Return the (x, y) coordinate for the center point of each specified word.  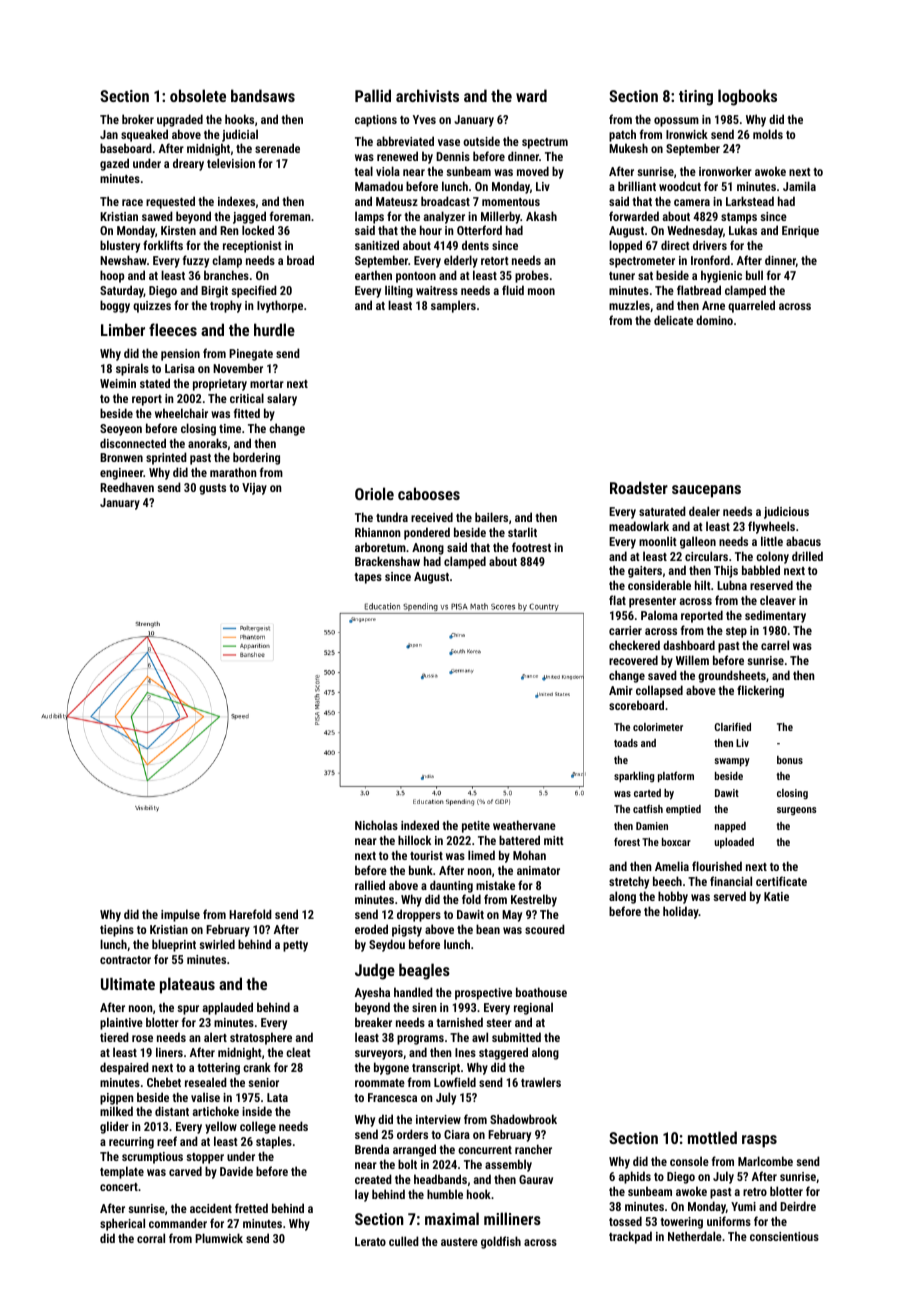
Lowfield (455, 1082)
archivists (427, 95)
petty (295, 946)
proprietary (220, 385)
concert (119, 1187)
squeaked (144, 135)
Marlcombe (765, 1161)
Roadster (639, 487)
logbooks (747, 97)
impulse (180, 915)
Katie (776, 896)
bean (488, 929)
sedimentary (775, 616)
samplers (453, 306)
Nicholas (376, 825)
